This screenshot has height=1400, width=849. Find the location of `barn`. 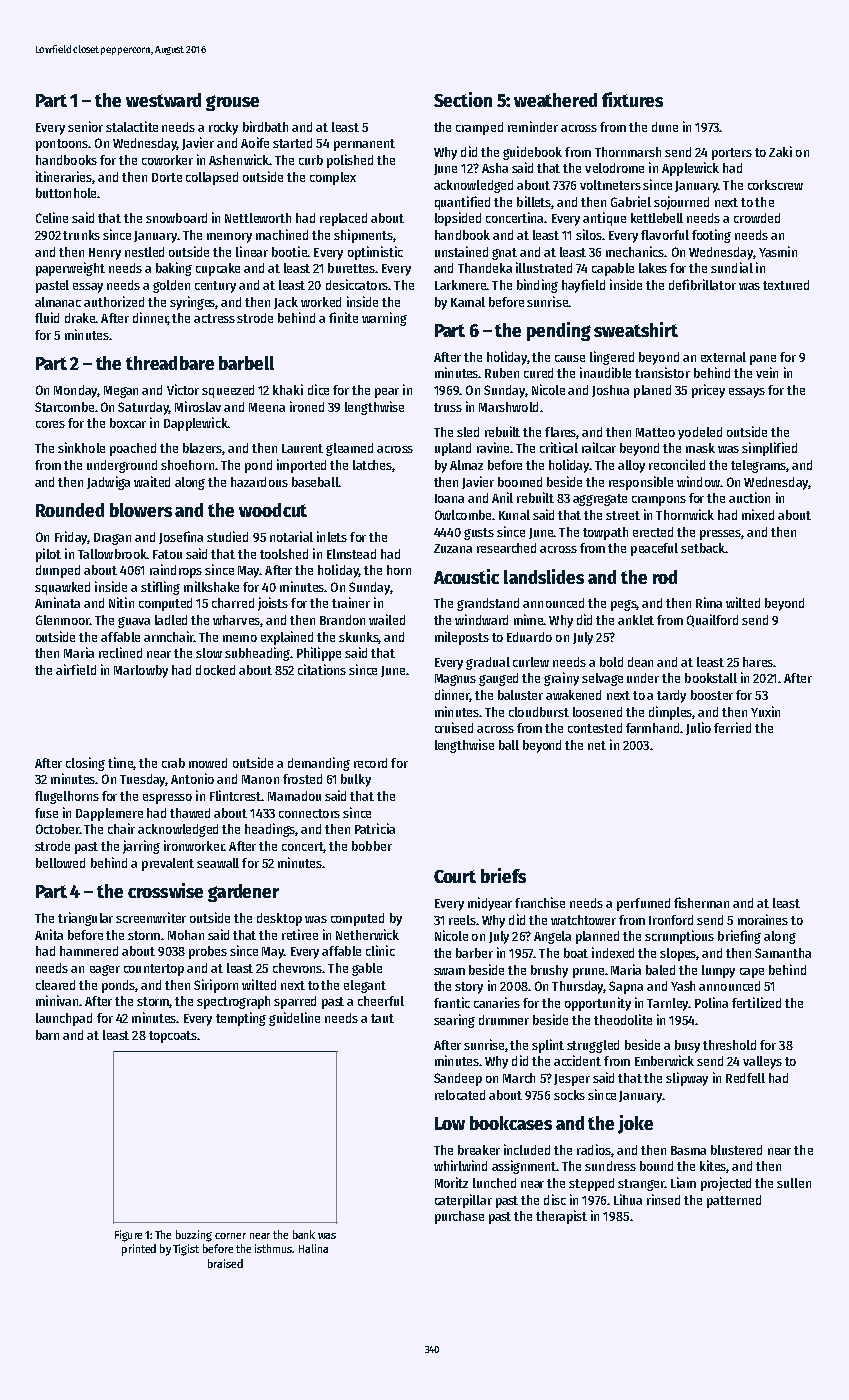

barn is located at coordinates (47, 1035).
